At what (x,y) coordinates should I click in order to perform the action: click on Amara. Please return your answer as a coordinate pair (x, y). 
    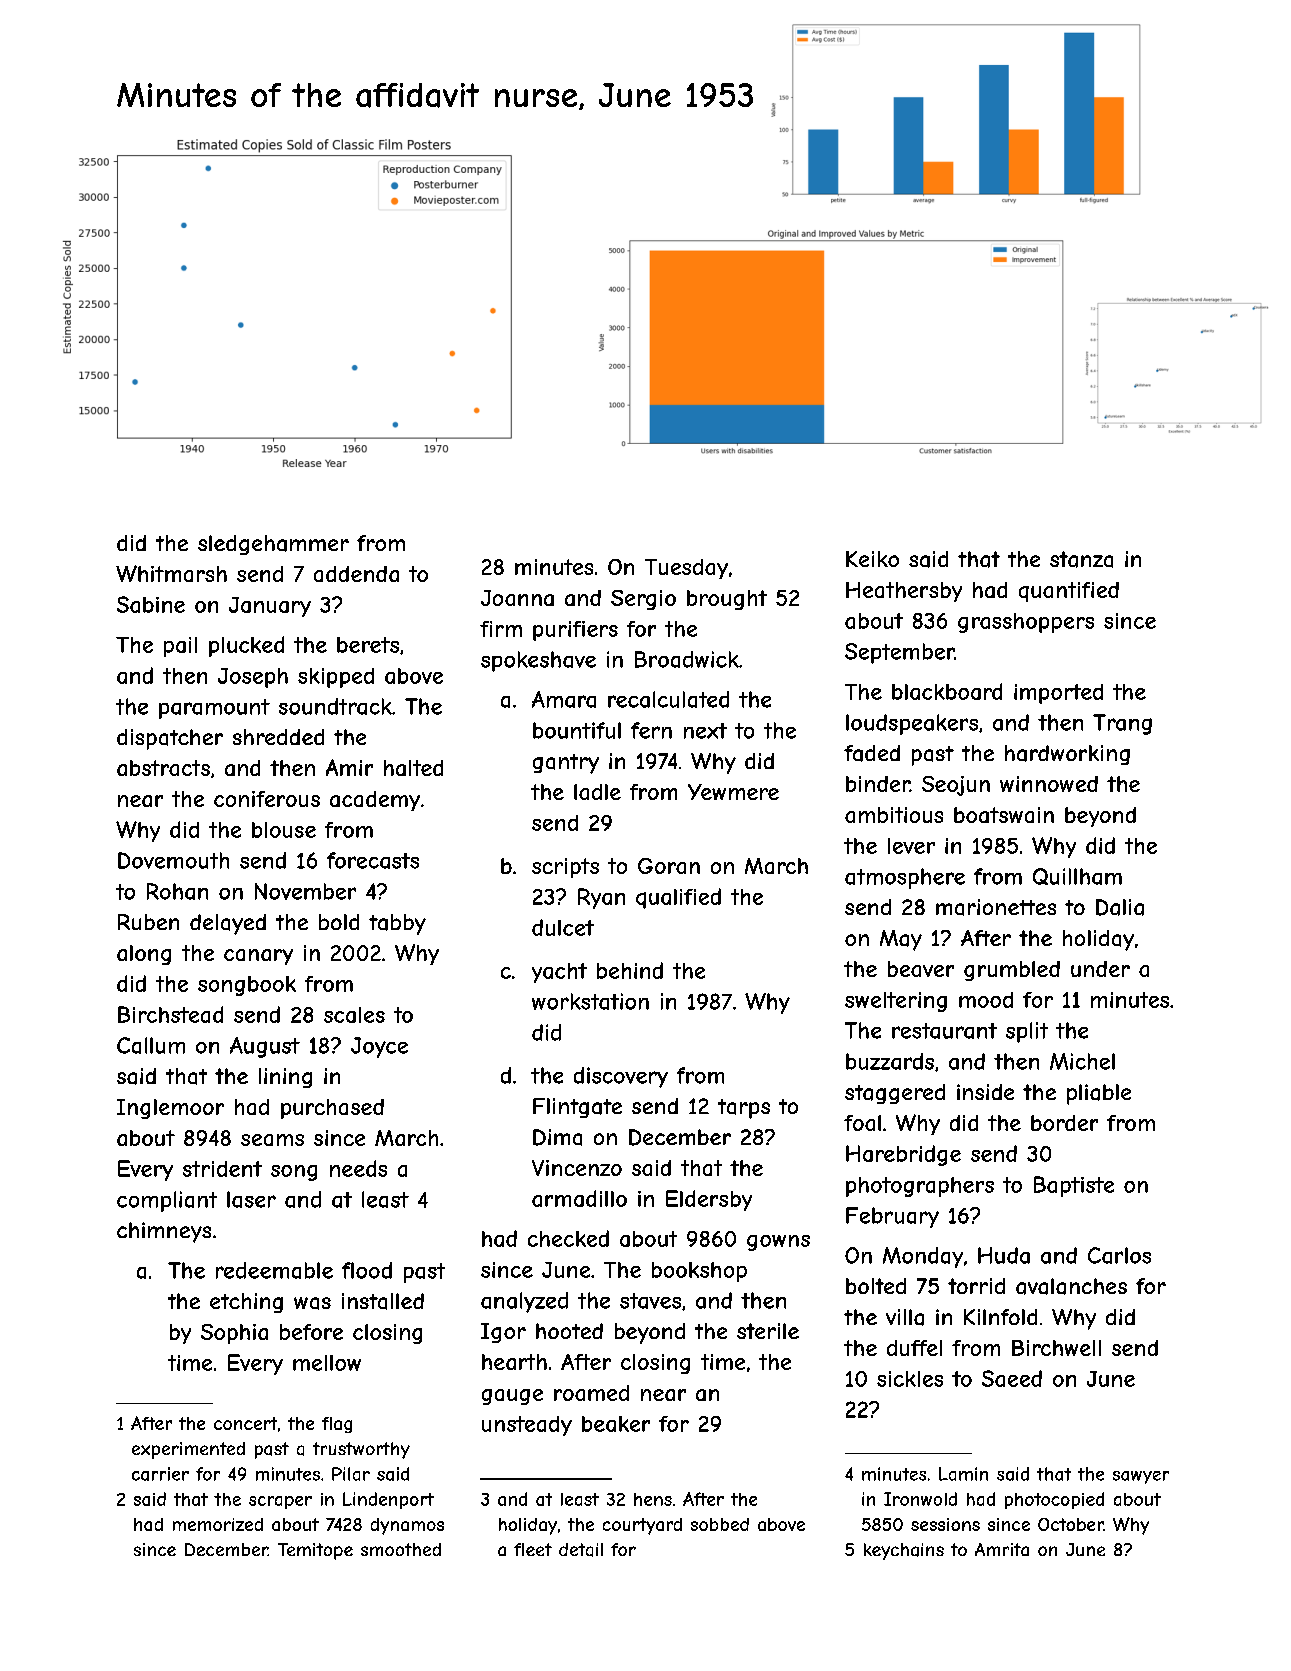
    Looking at the image, I should click on (564, 699).
